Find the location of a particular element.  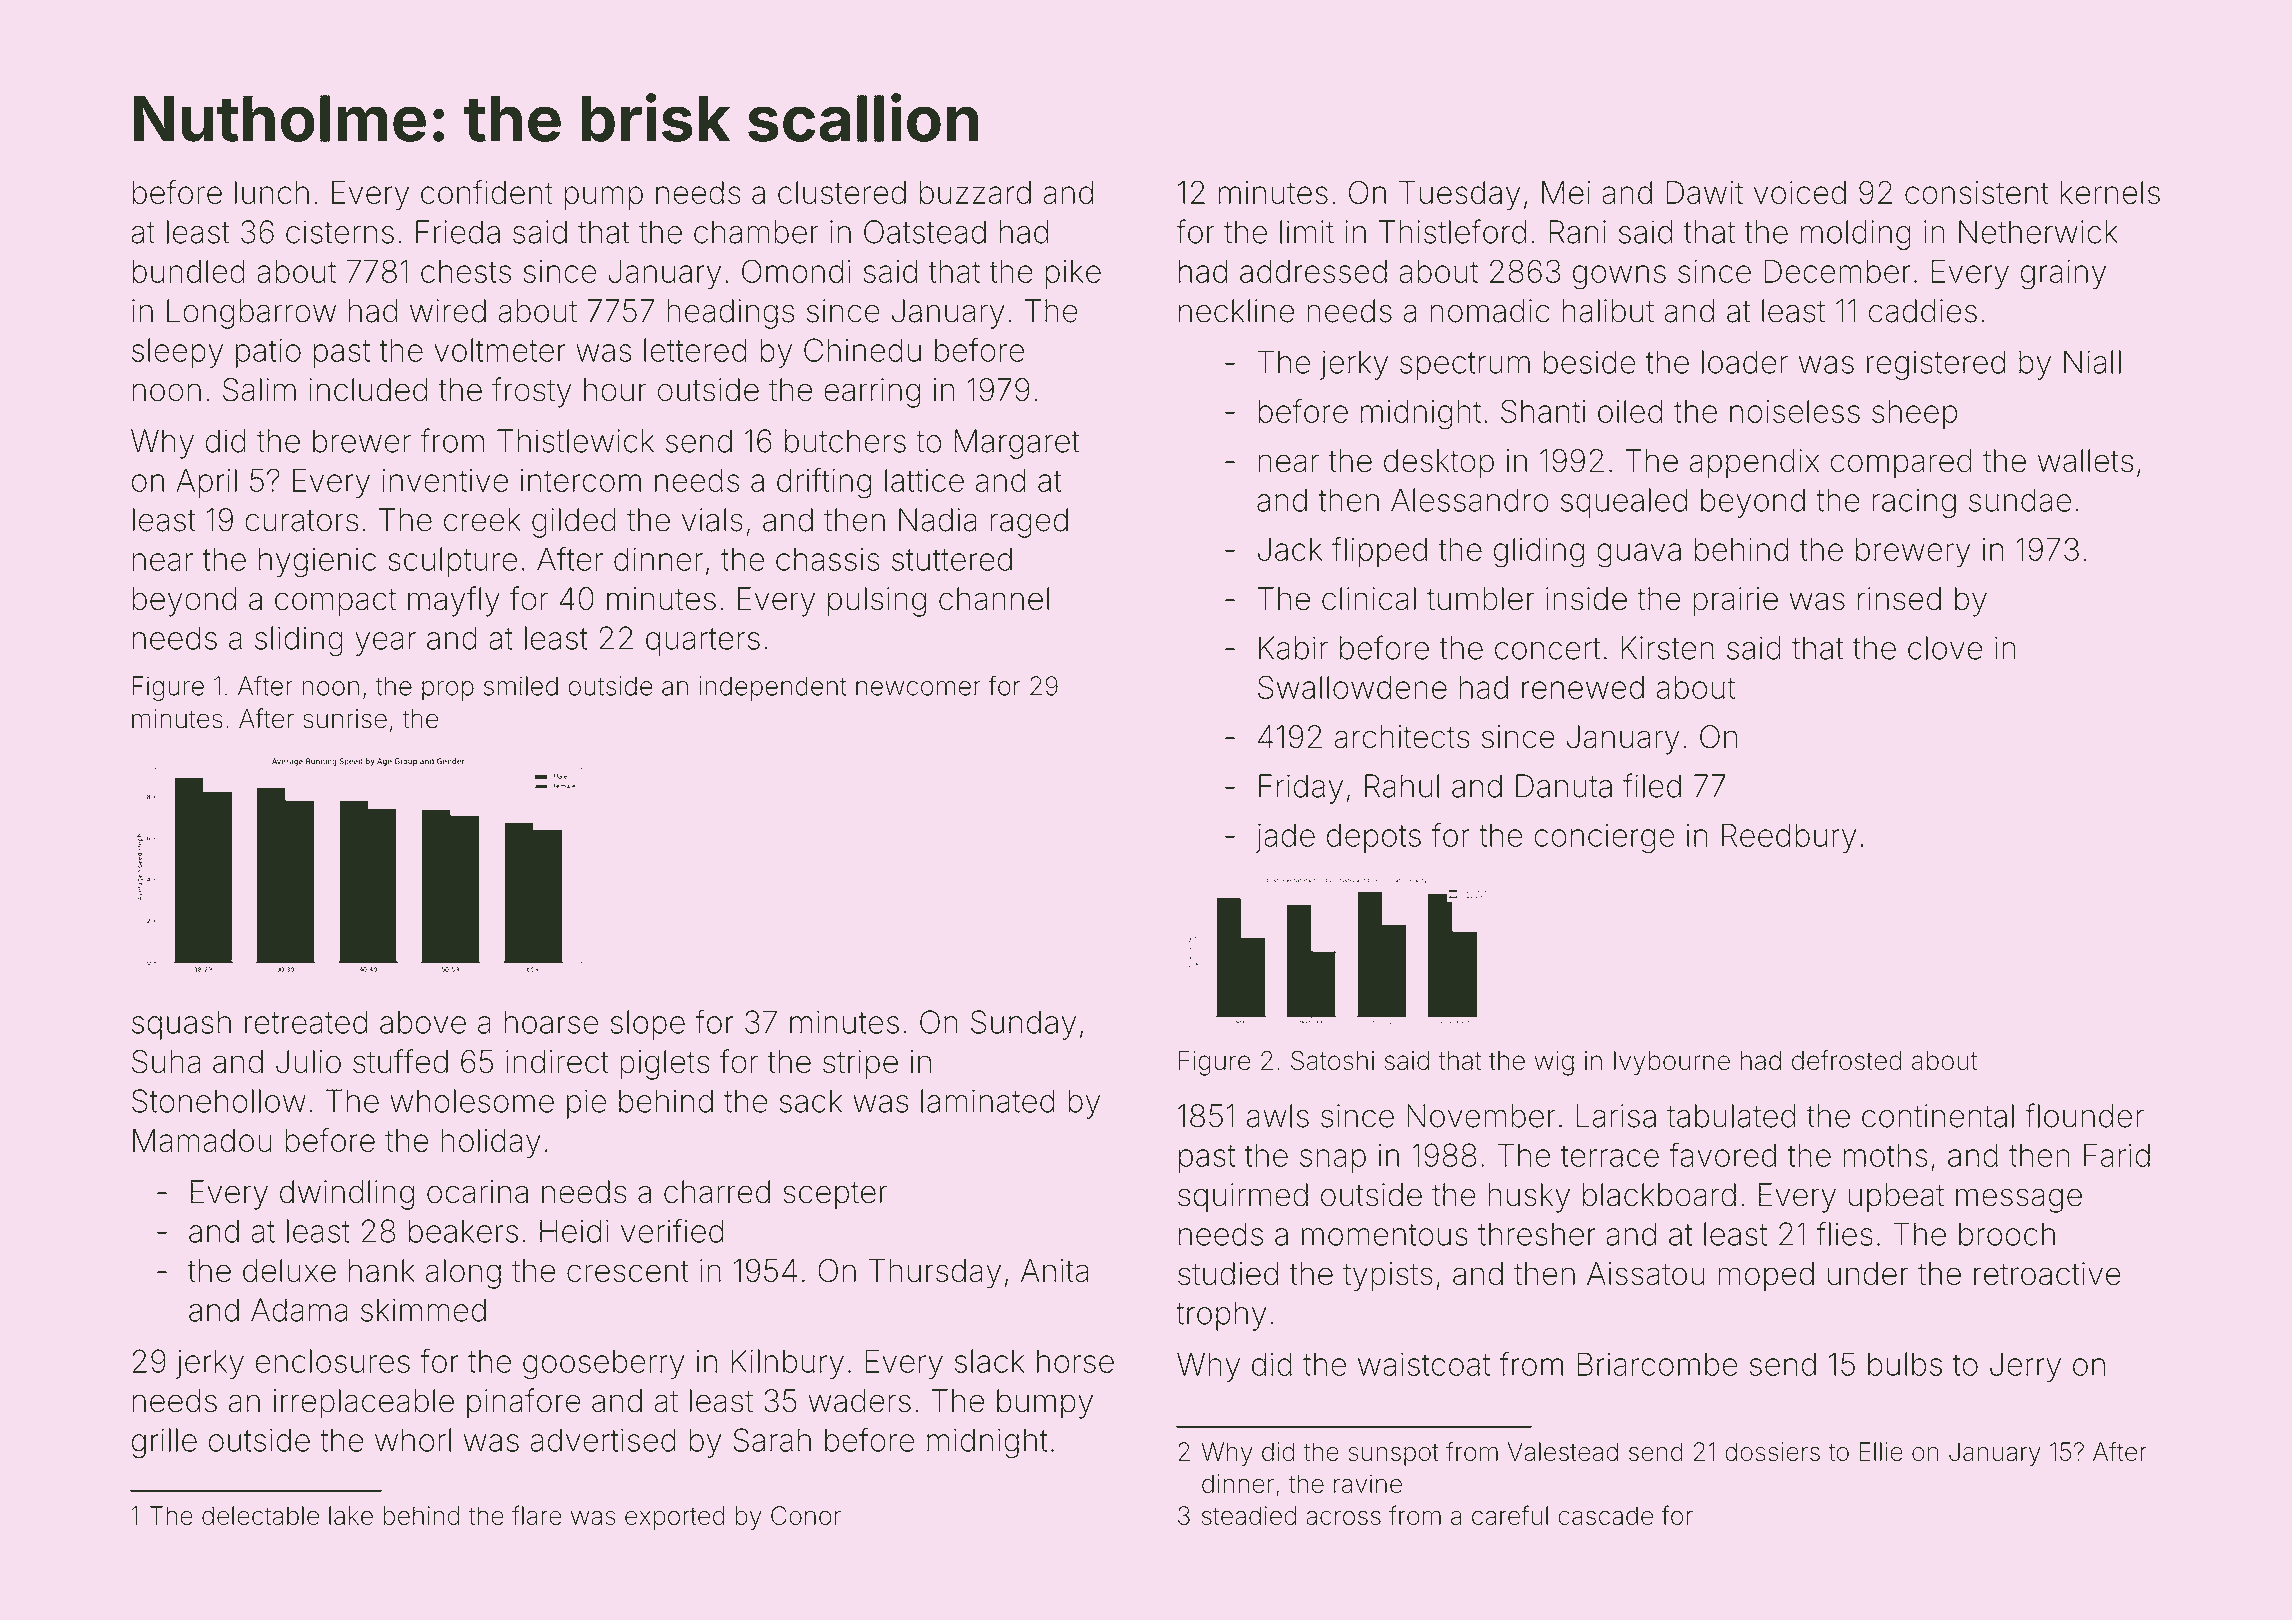

deluxe is located at coordinates (289, 1271).
